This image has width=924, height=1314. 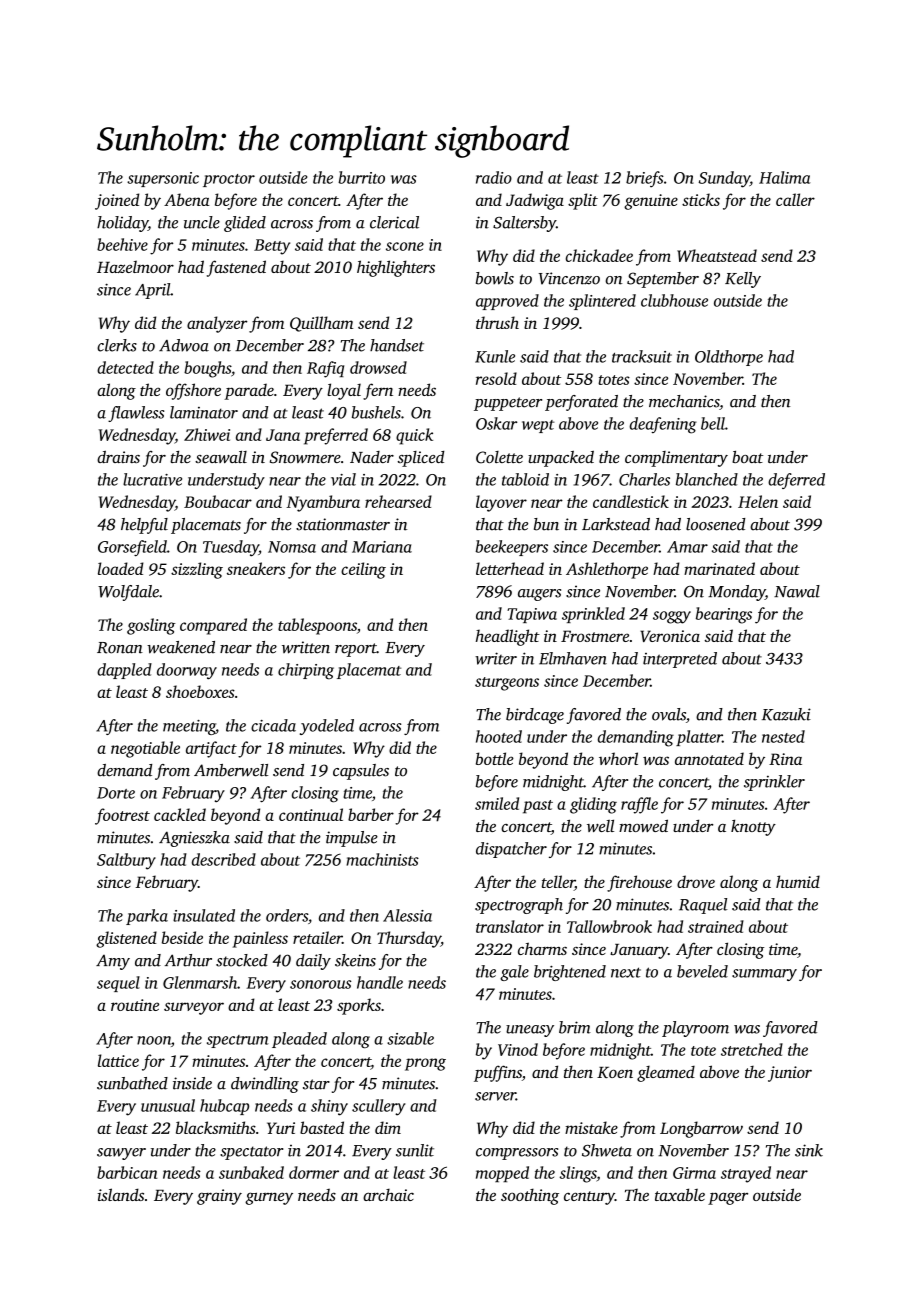 I want to click on clubhouse, so click(x=674, y=300).
